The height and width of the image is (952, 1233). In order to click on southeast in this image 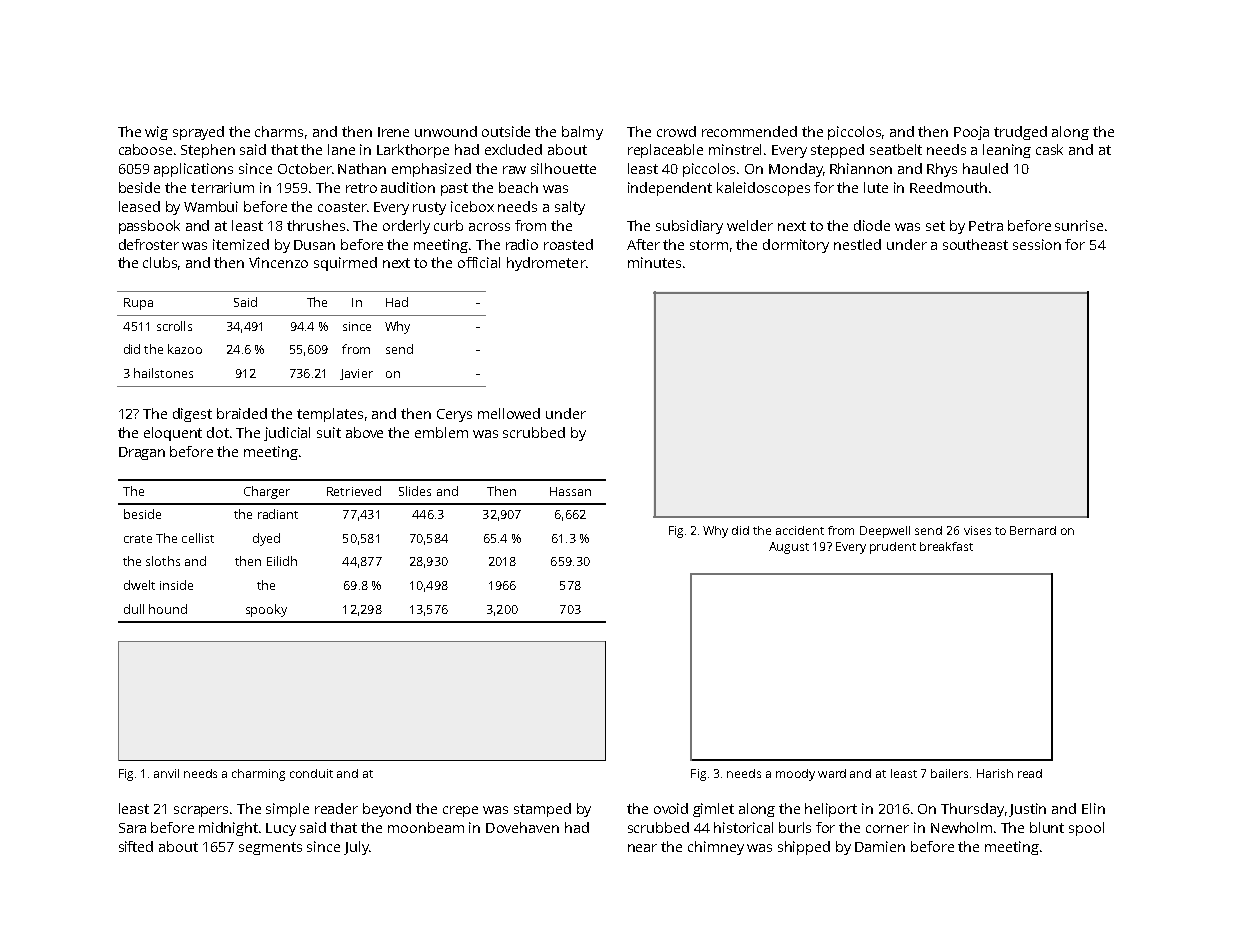, I will do `click(975, 244)`.
